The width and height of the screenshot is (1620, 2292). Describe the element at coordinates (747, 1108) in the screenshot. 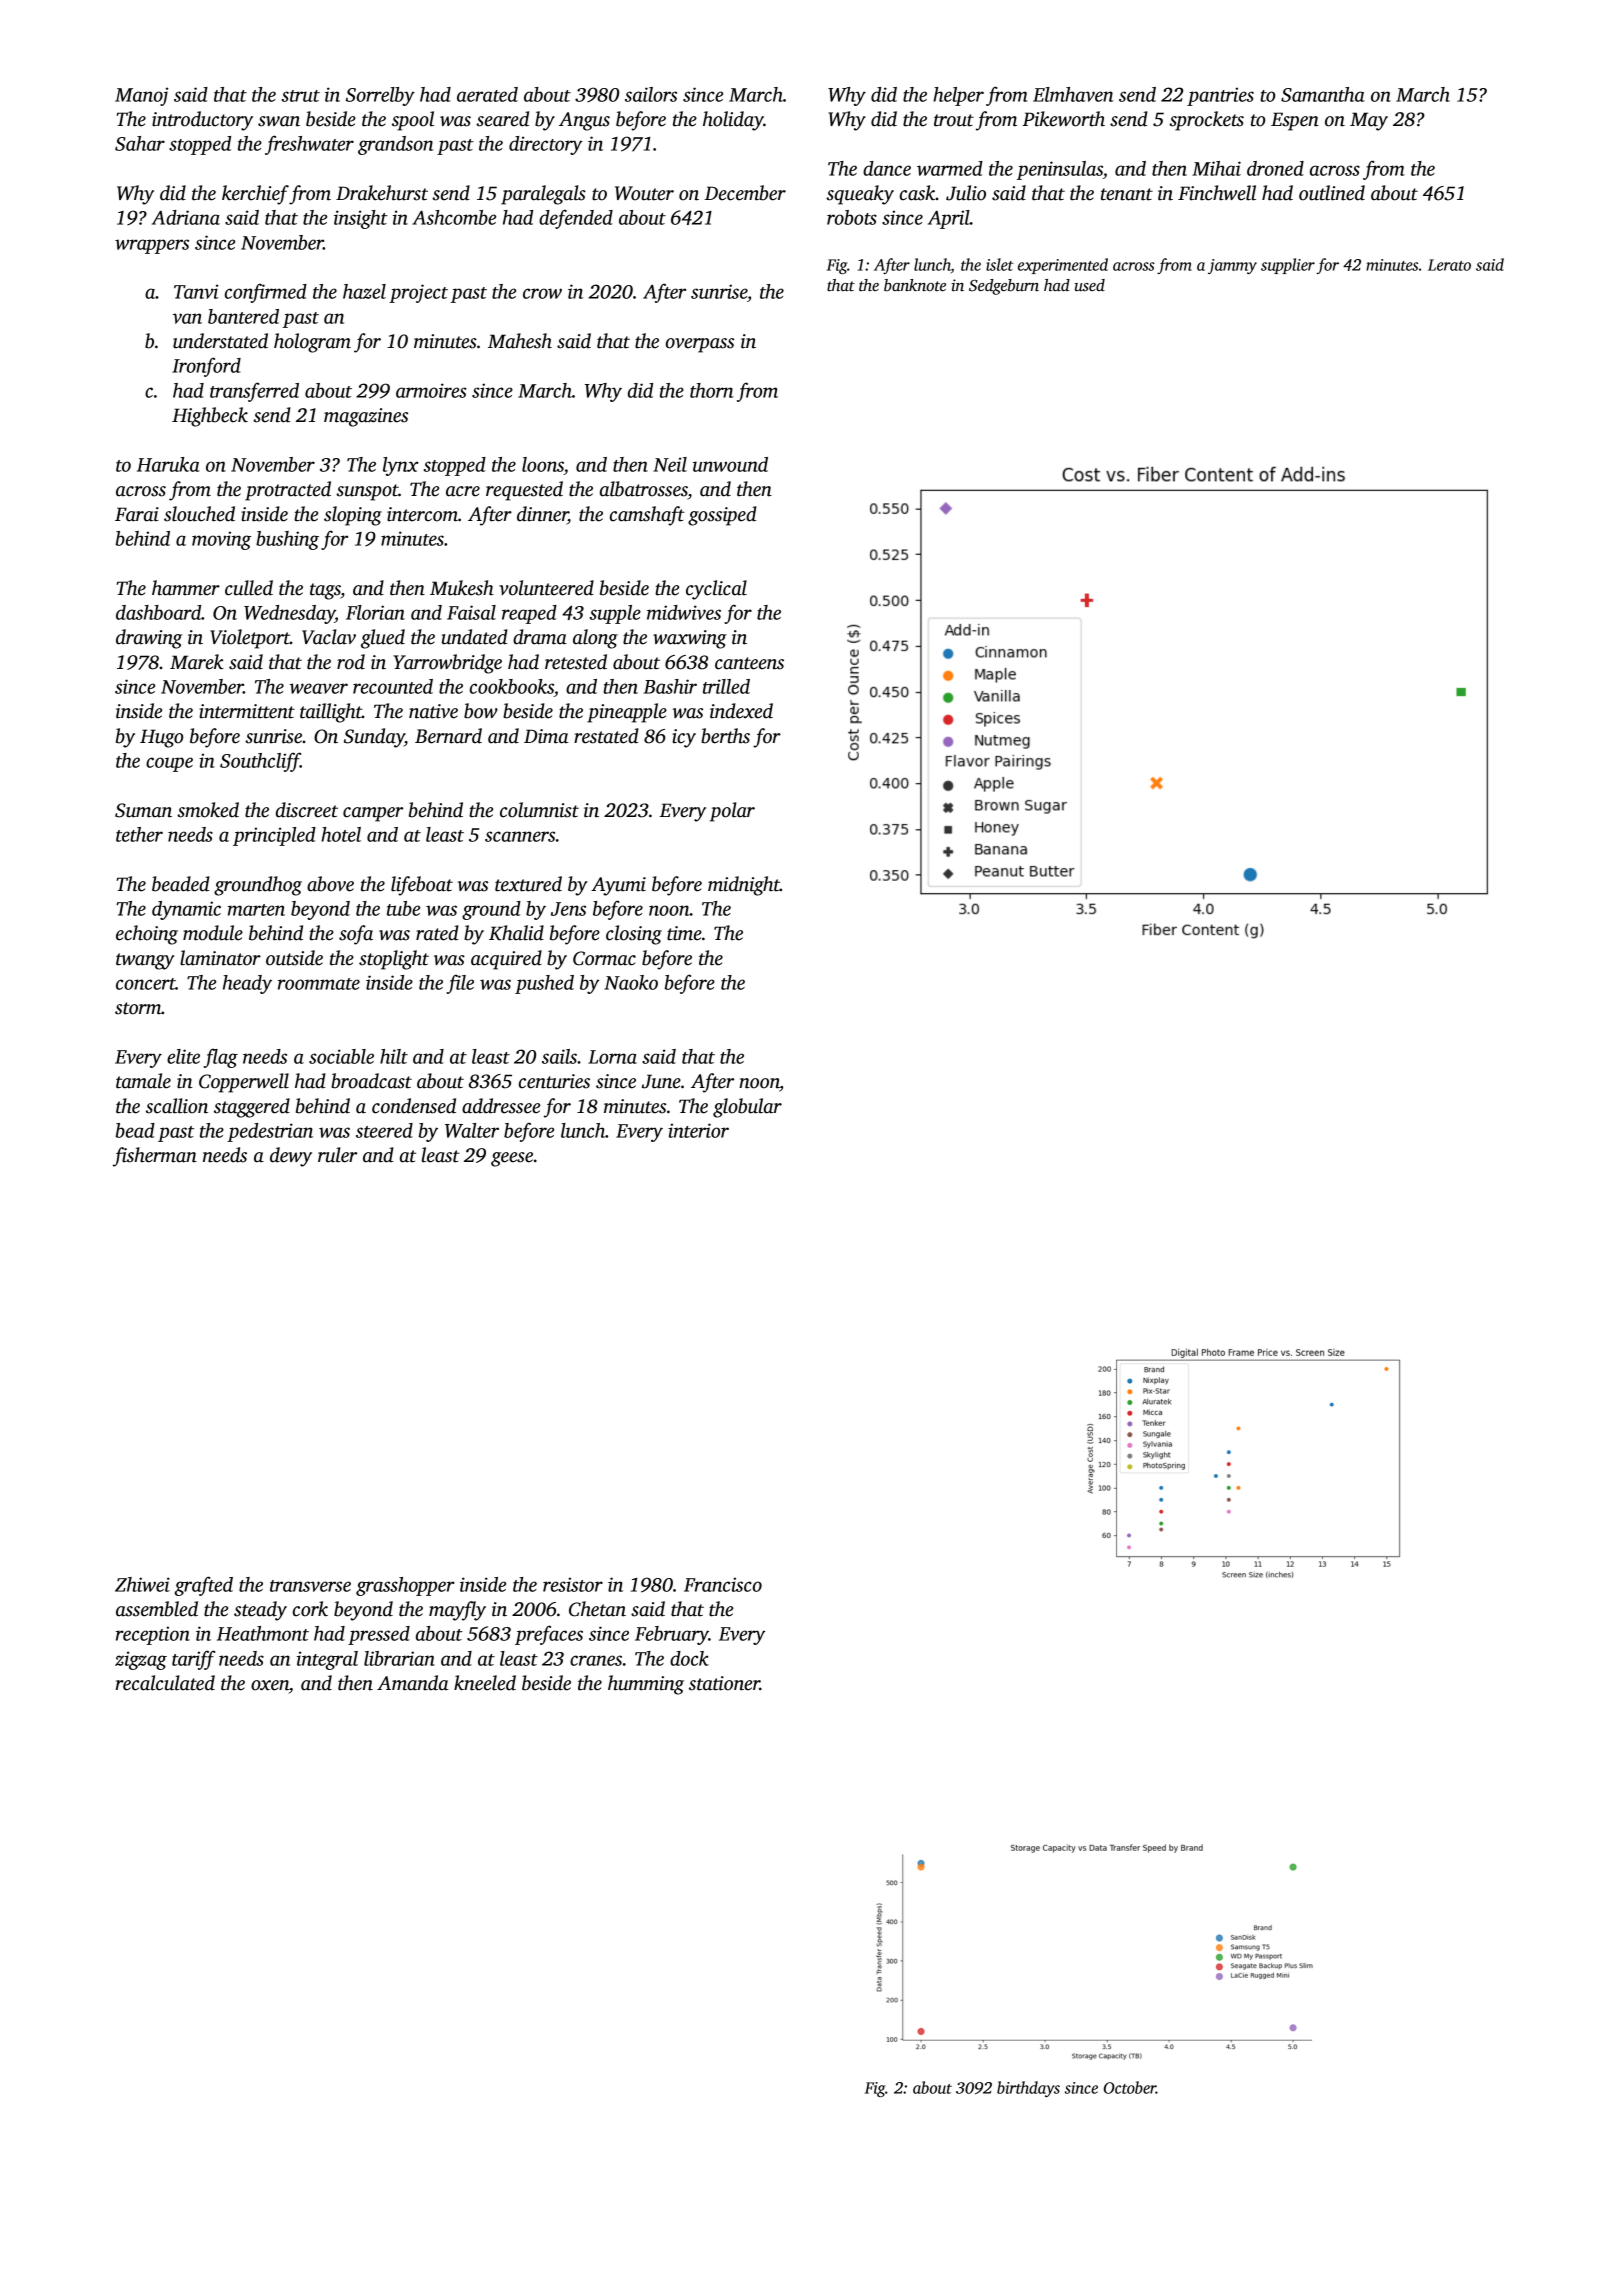

I see `globular` at that location.
